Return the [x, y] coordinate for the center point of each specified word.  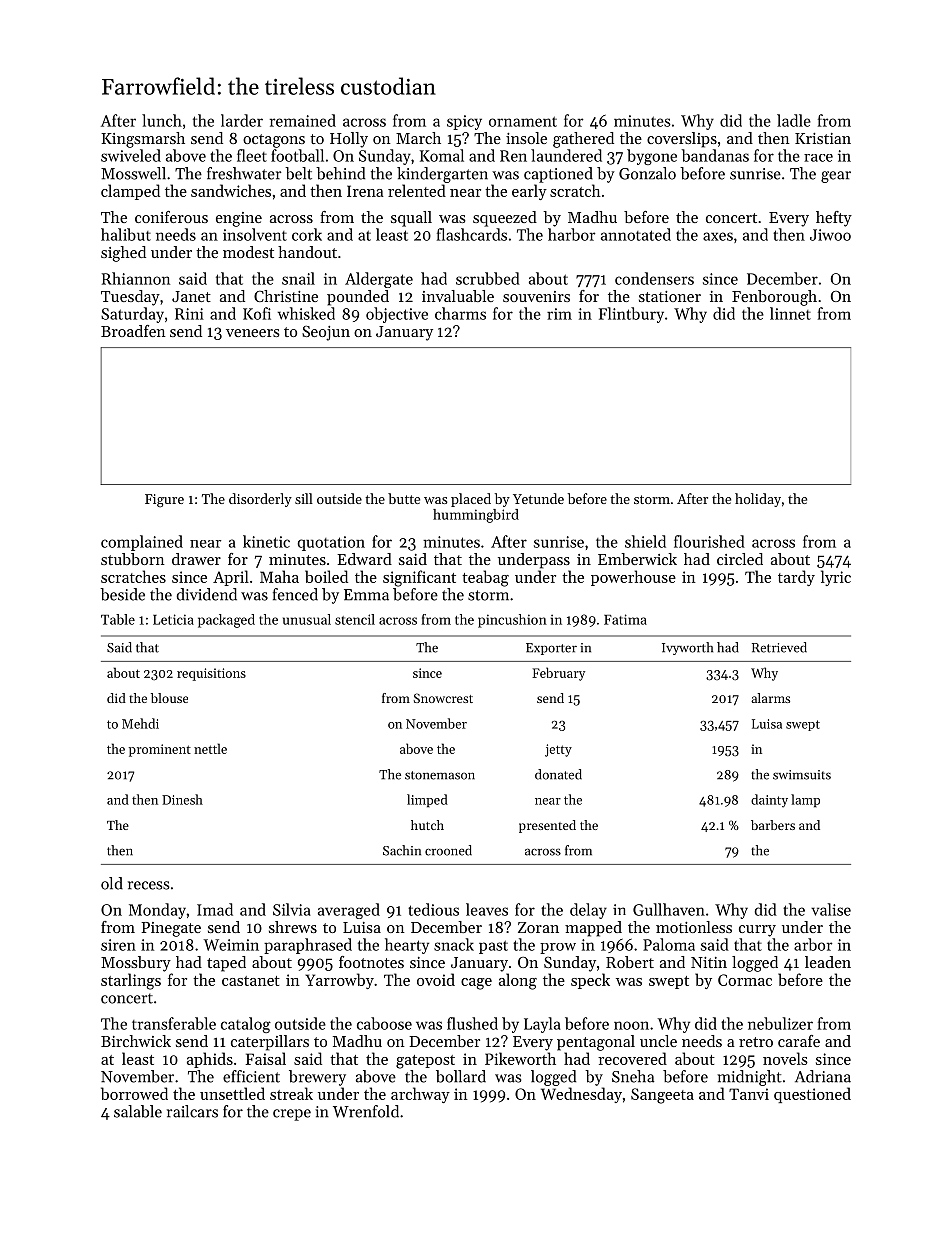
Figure [164, 501]
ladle [794, 120]
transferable [174, 1023]
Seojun [326, 333]
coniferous [171, 217]
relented [417, 190]
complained [142, 543]
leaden [828, 962]
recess [149, 885]
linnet [790, 313]
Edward [364, 559]
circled [740, 559]
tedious [433, 909]
